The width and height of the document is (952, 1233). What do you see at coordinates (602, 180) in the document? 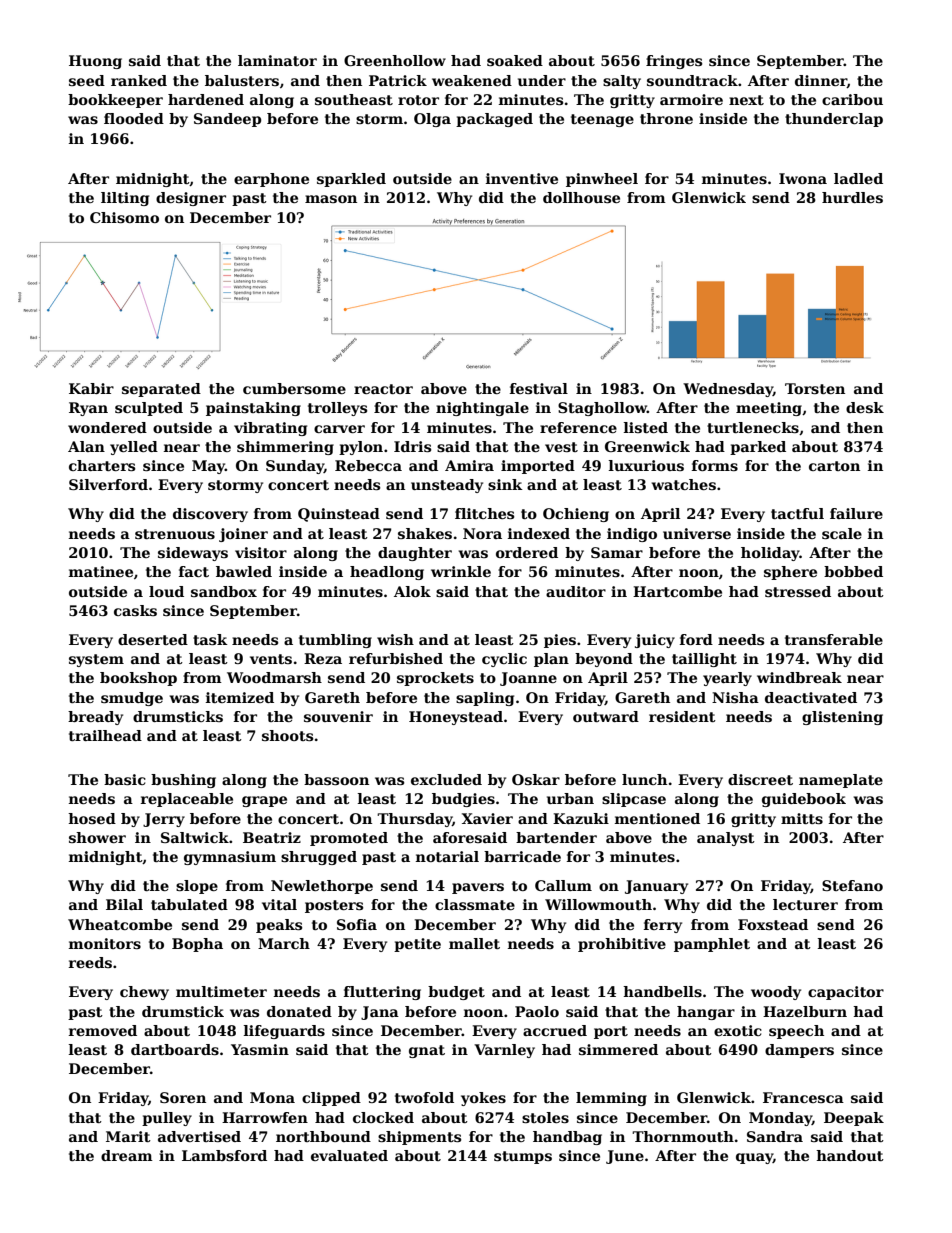
I see `pinwheel` at bounding box center [602, 180].
